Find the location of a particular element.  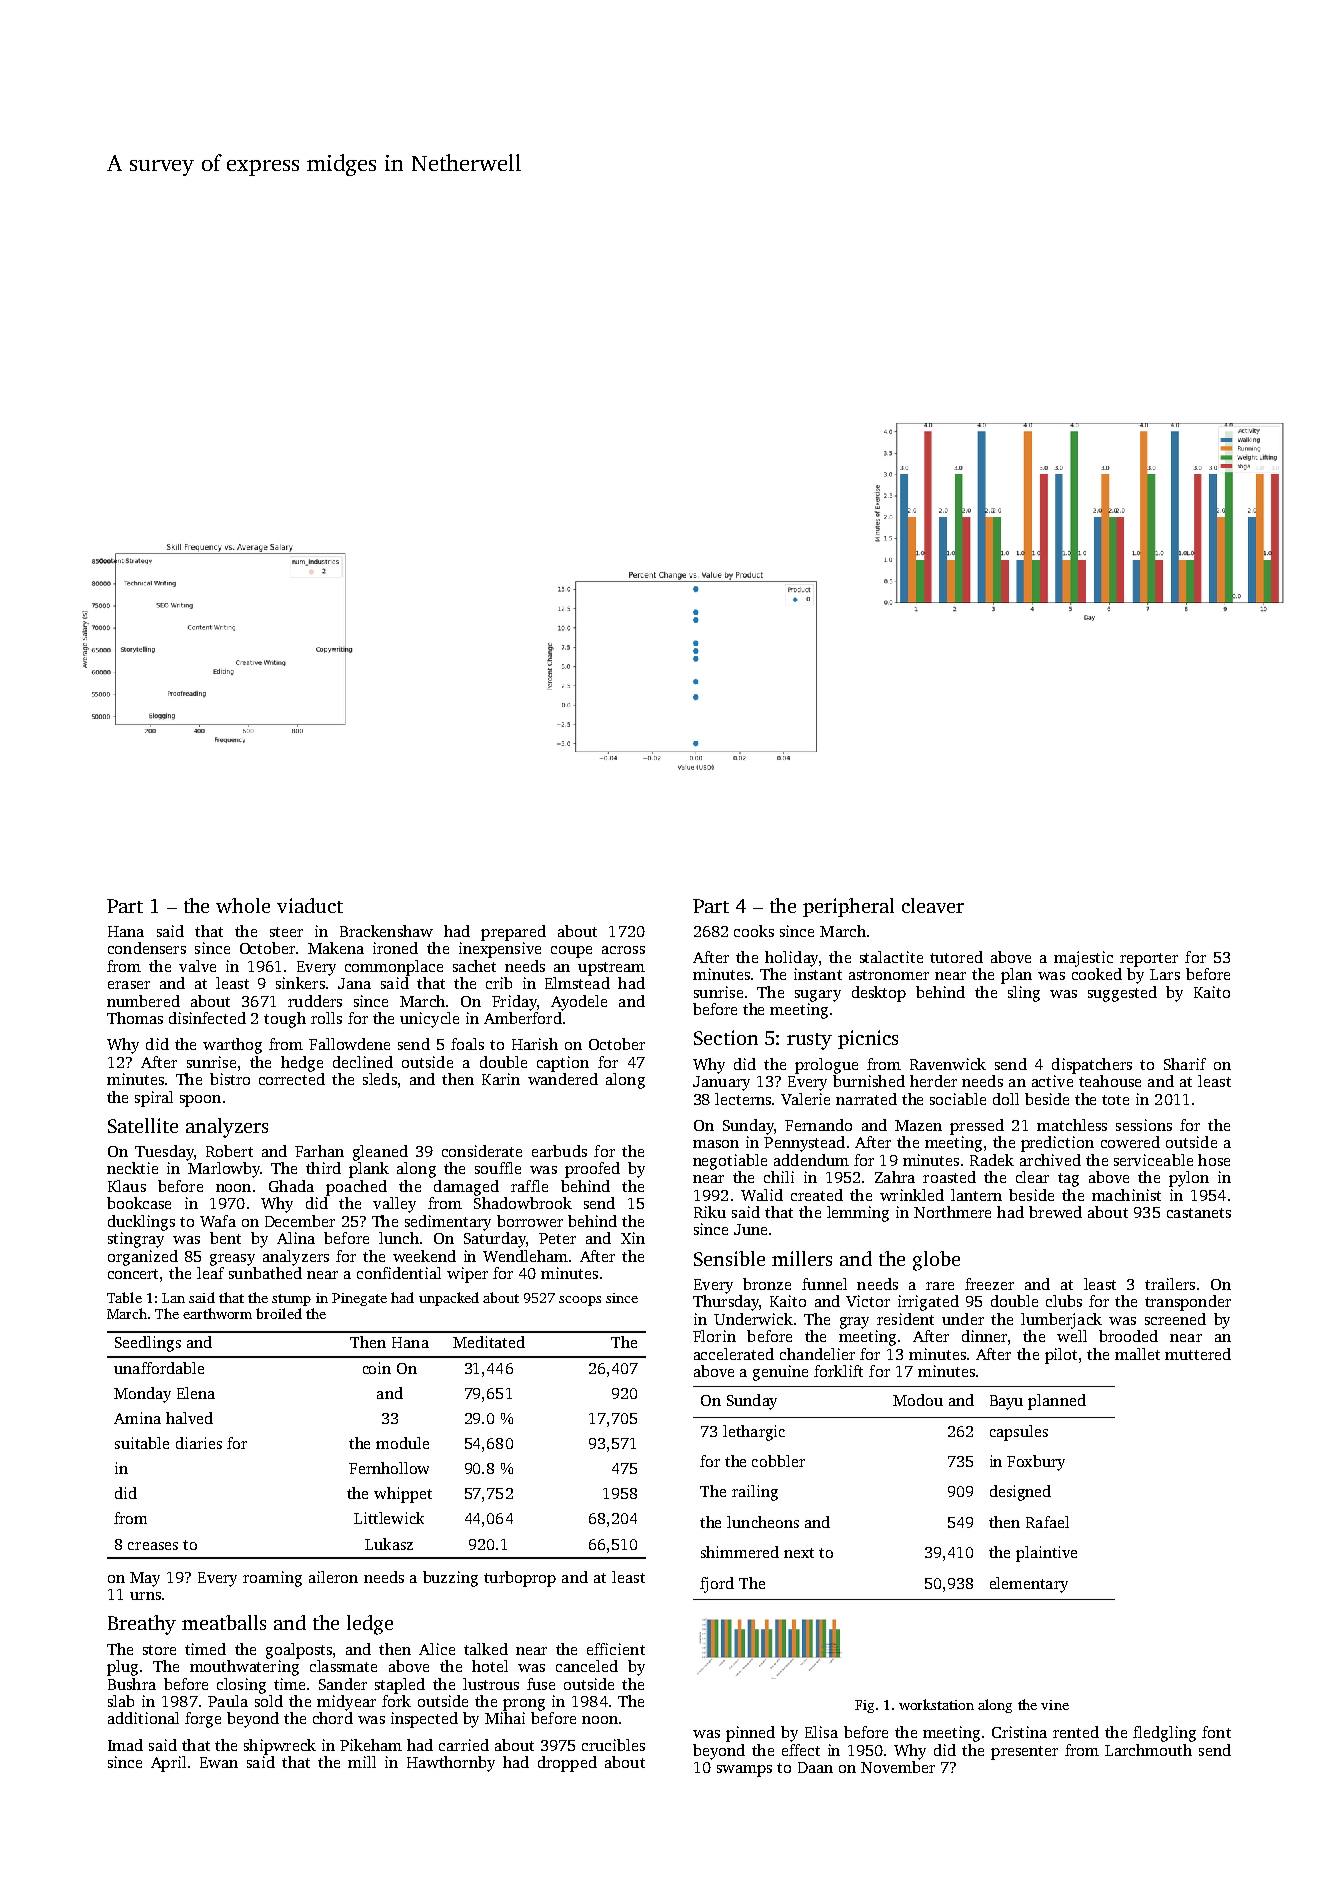

whippet is located at coordinates (403, 1495).
